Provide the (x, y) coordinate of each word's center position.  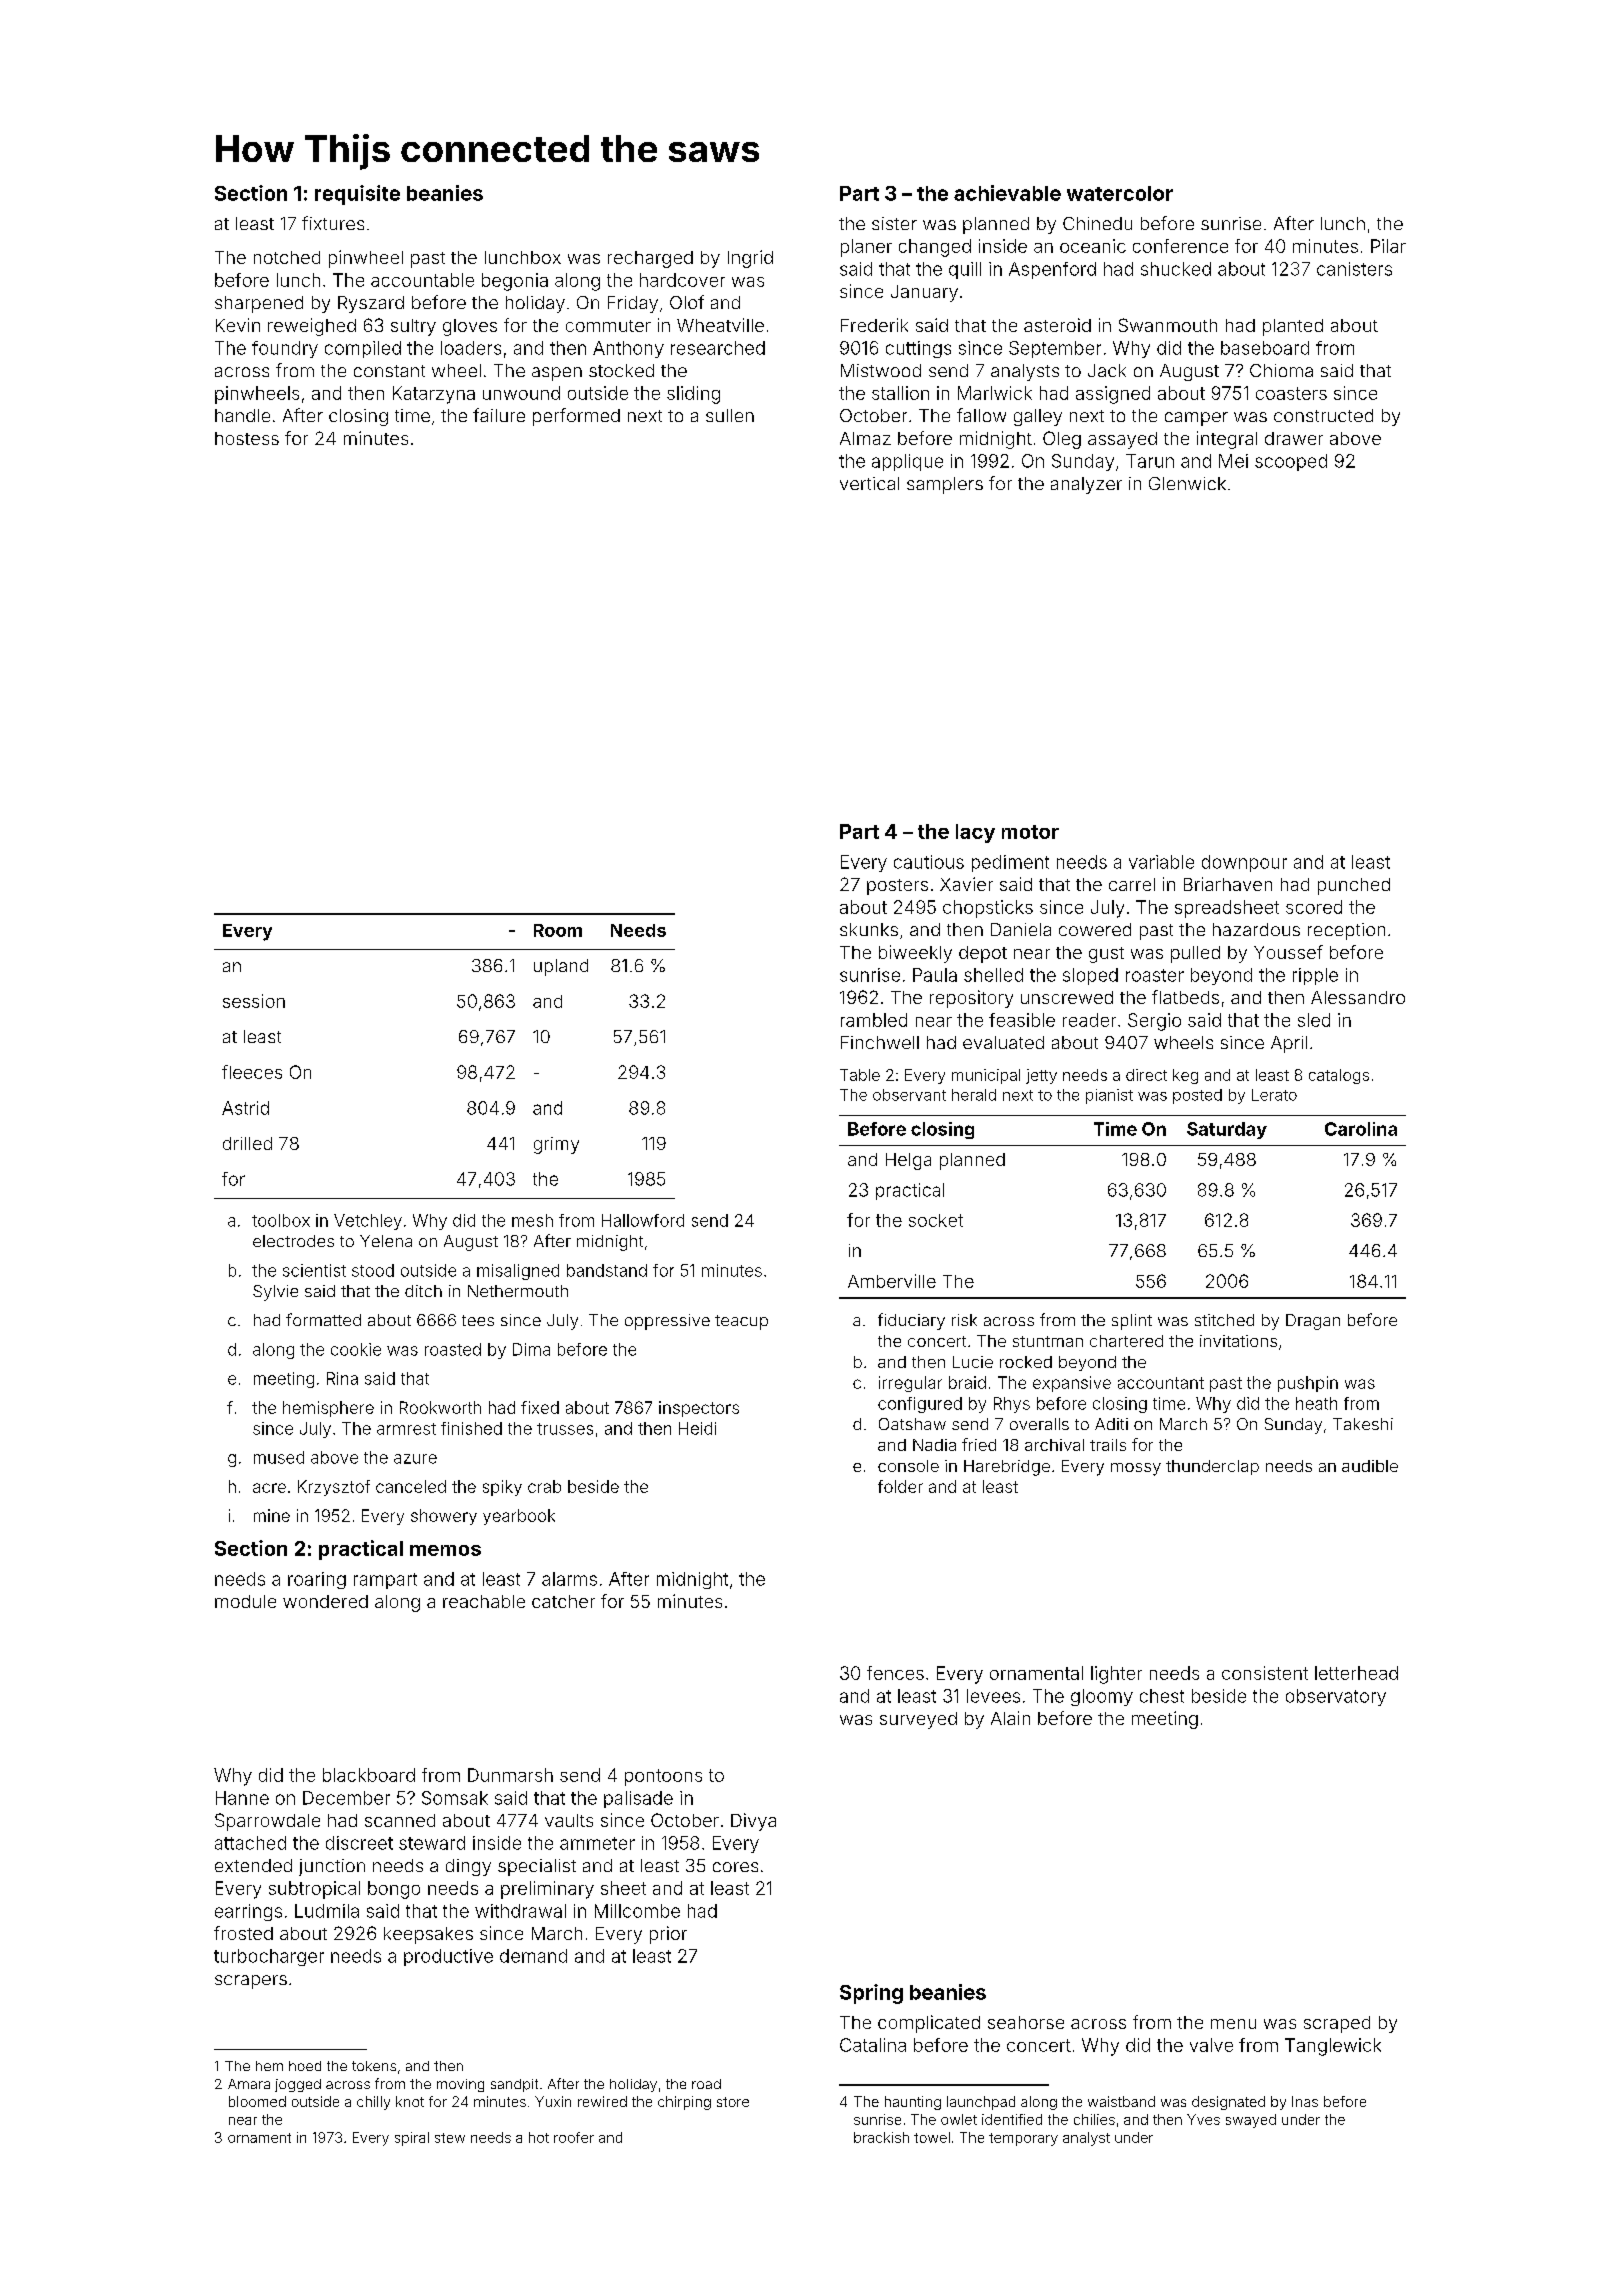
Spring (871, 1994)
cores (735, 1867)
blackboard (369, 1775)
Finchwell (880, 1042)
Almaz (865, 438)
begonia (515, 282)
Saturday (1227, 1130)
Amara (249, 2084)
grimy (556, 1145)
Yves (1203, 2119)
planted (1293, 327)
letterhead (1356, 1673)
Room (558, 930)
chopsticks (988, 909)
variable (1161, 862)
